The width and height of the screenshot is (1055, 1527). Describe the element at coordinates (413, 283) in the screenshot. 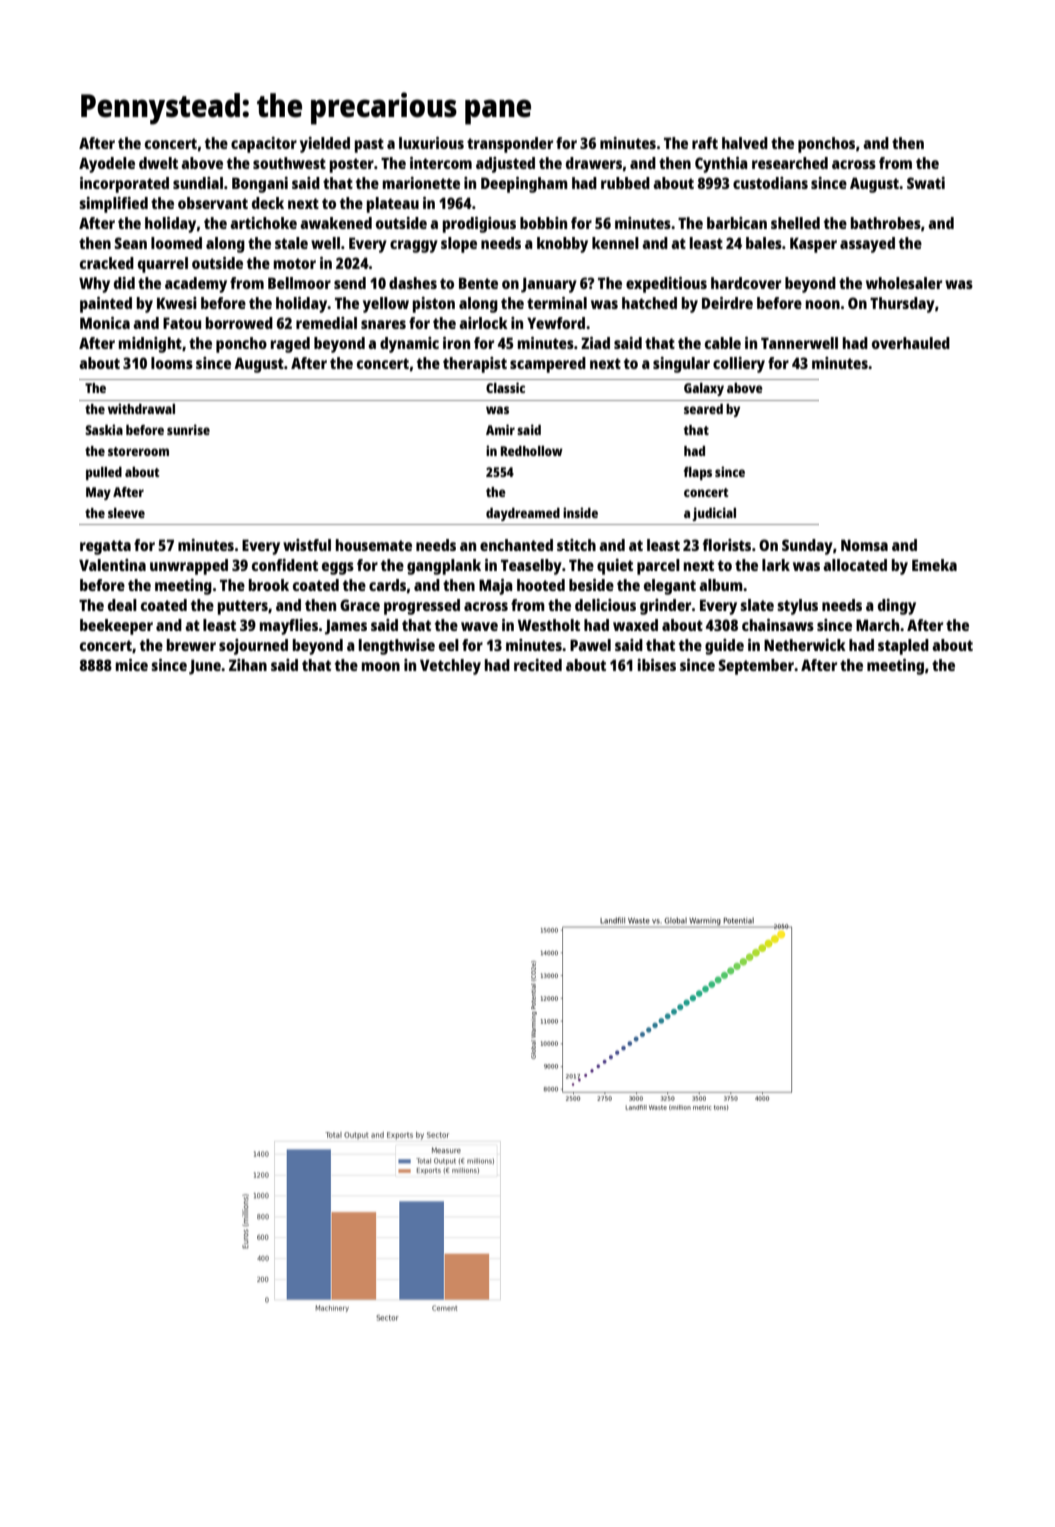

I see `dashes` at that location.
